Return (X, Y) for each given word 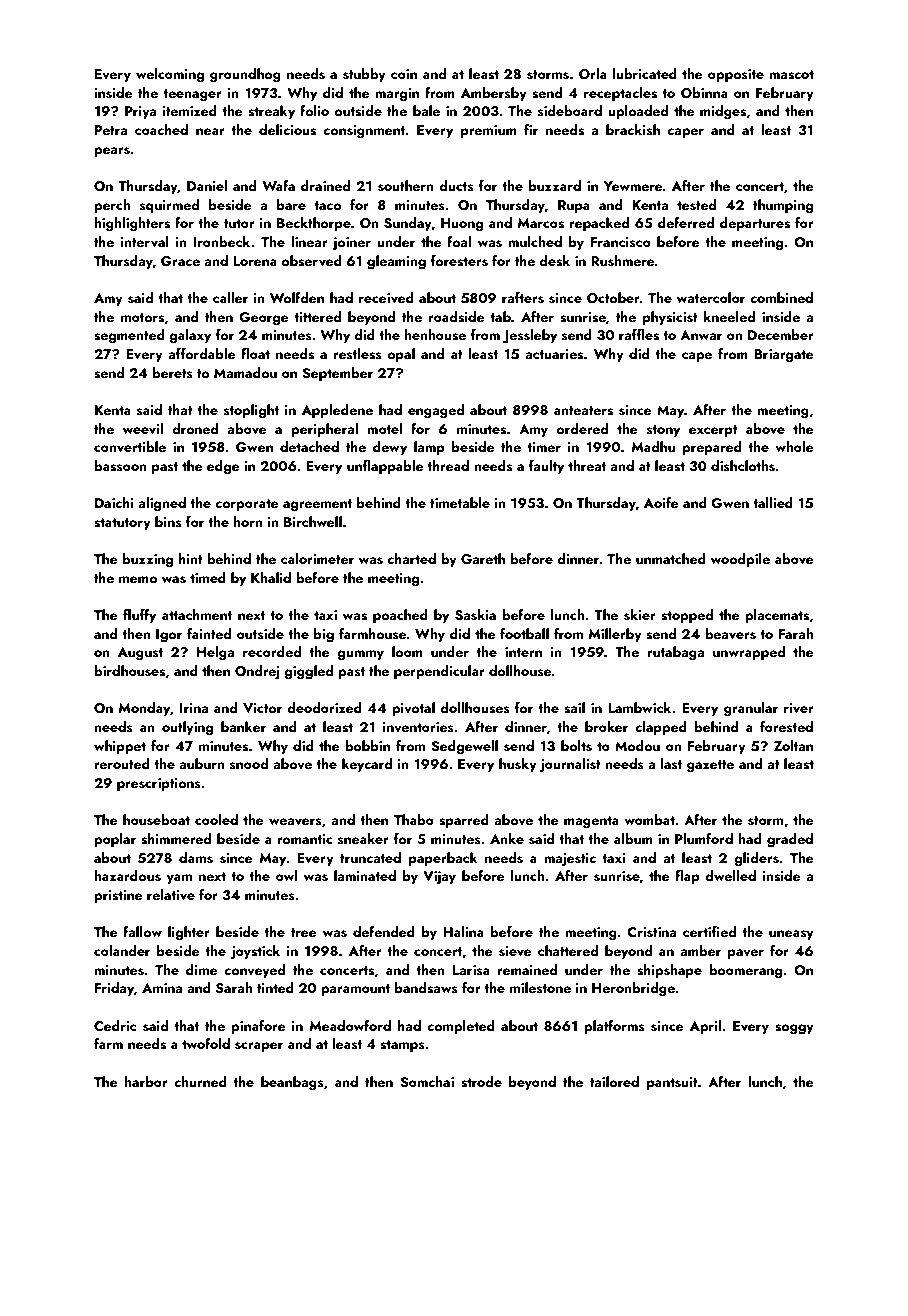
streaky (271, 112)
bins (168, 522)
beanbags (292, 1083)
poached (400, 616)
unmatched (671, 558)
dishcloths (743, 466)
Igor (169, 636)
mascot (791, 75)
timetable (460, 502)
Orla (593, 74)
